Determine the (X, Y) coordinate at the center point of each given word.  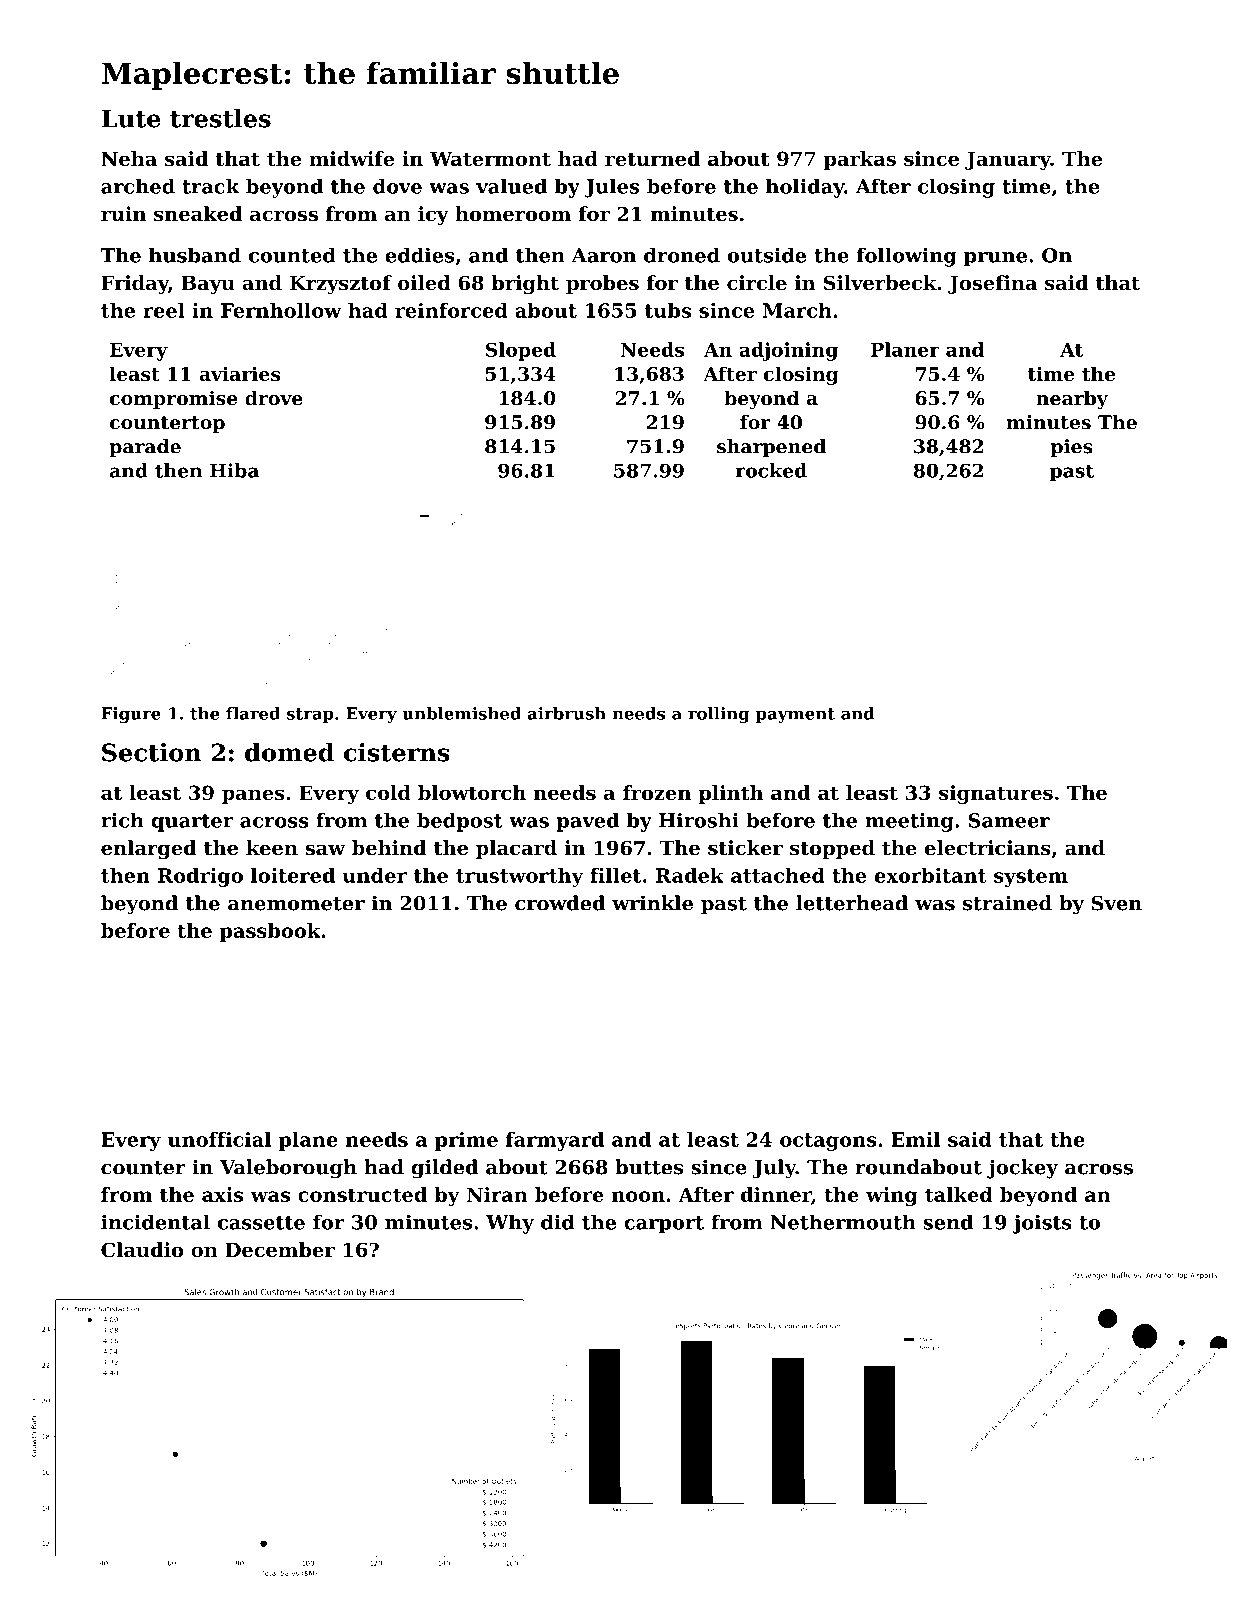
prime (466, 1141)
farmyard (555, 1141)
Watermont (490, 158)
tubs (668, 310)
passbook (270, 932)
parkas (860, 160)
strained (1007, 903)
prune (995, 259)
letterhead (852, 903)
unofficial (219, 1139)
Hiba (234, 470)
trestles (220, 118)
